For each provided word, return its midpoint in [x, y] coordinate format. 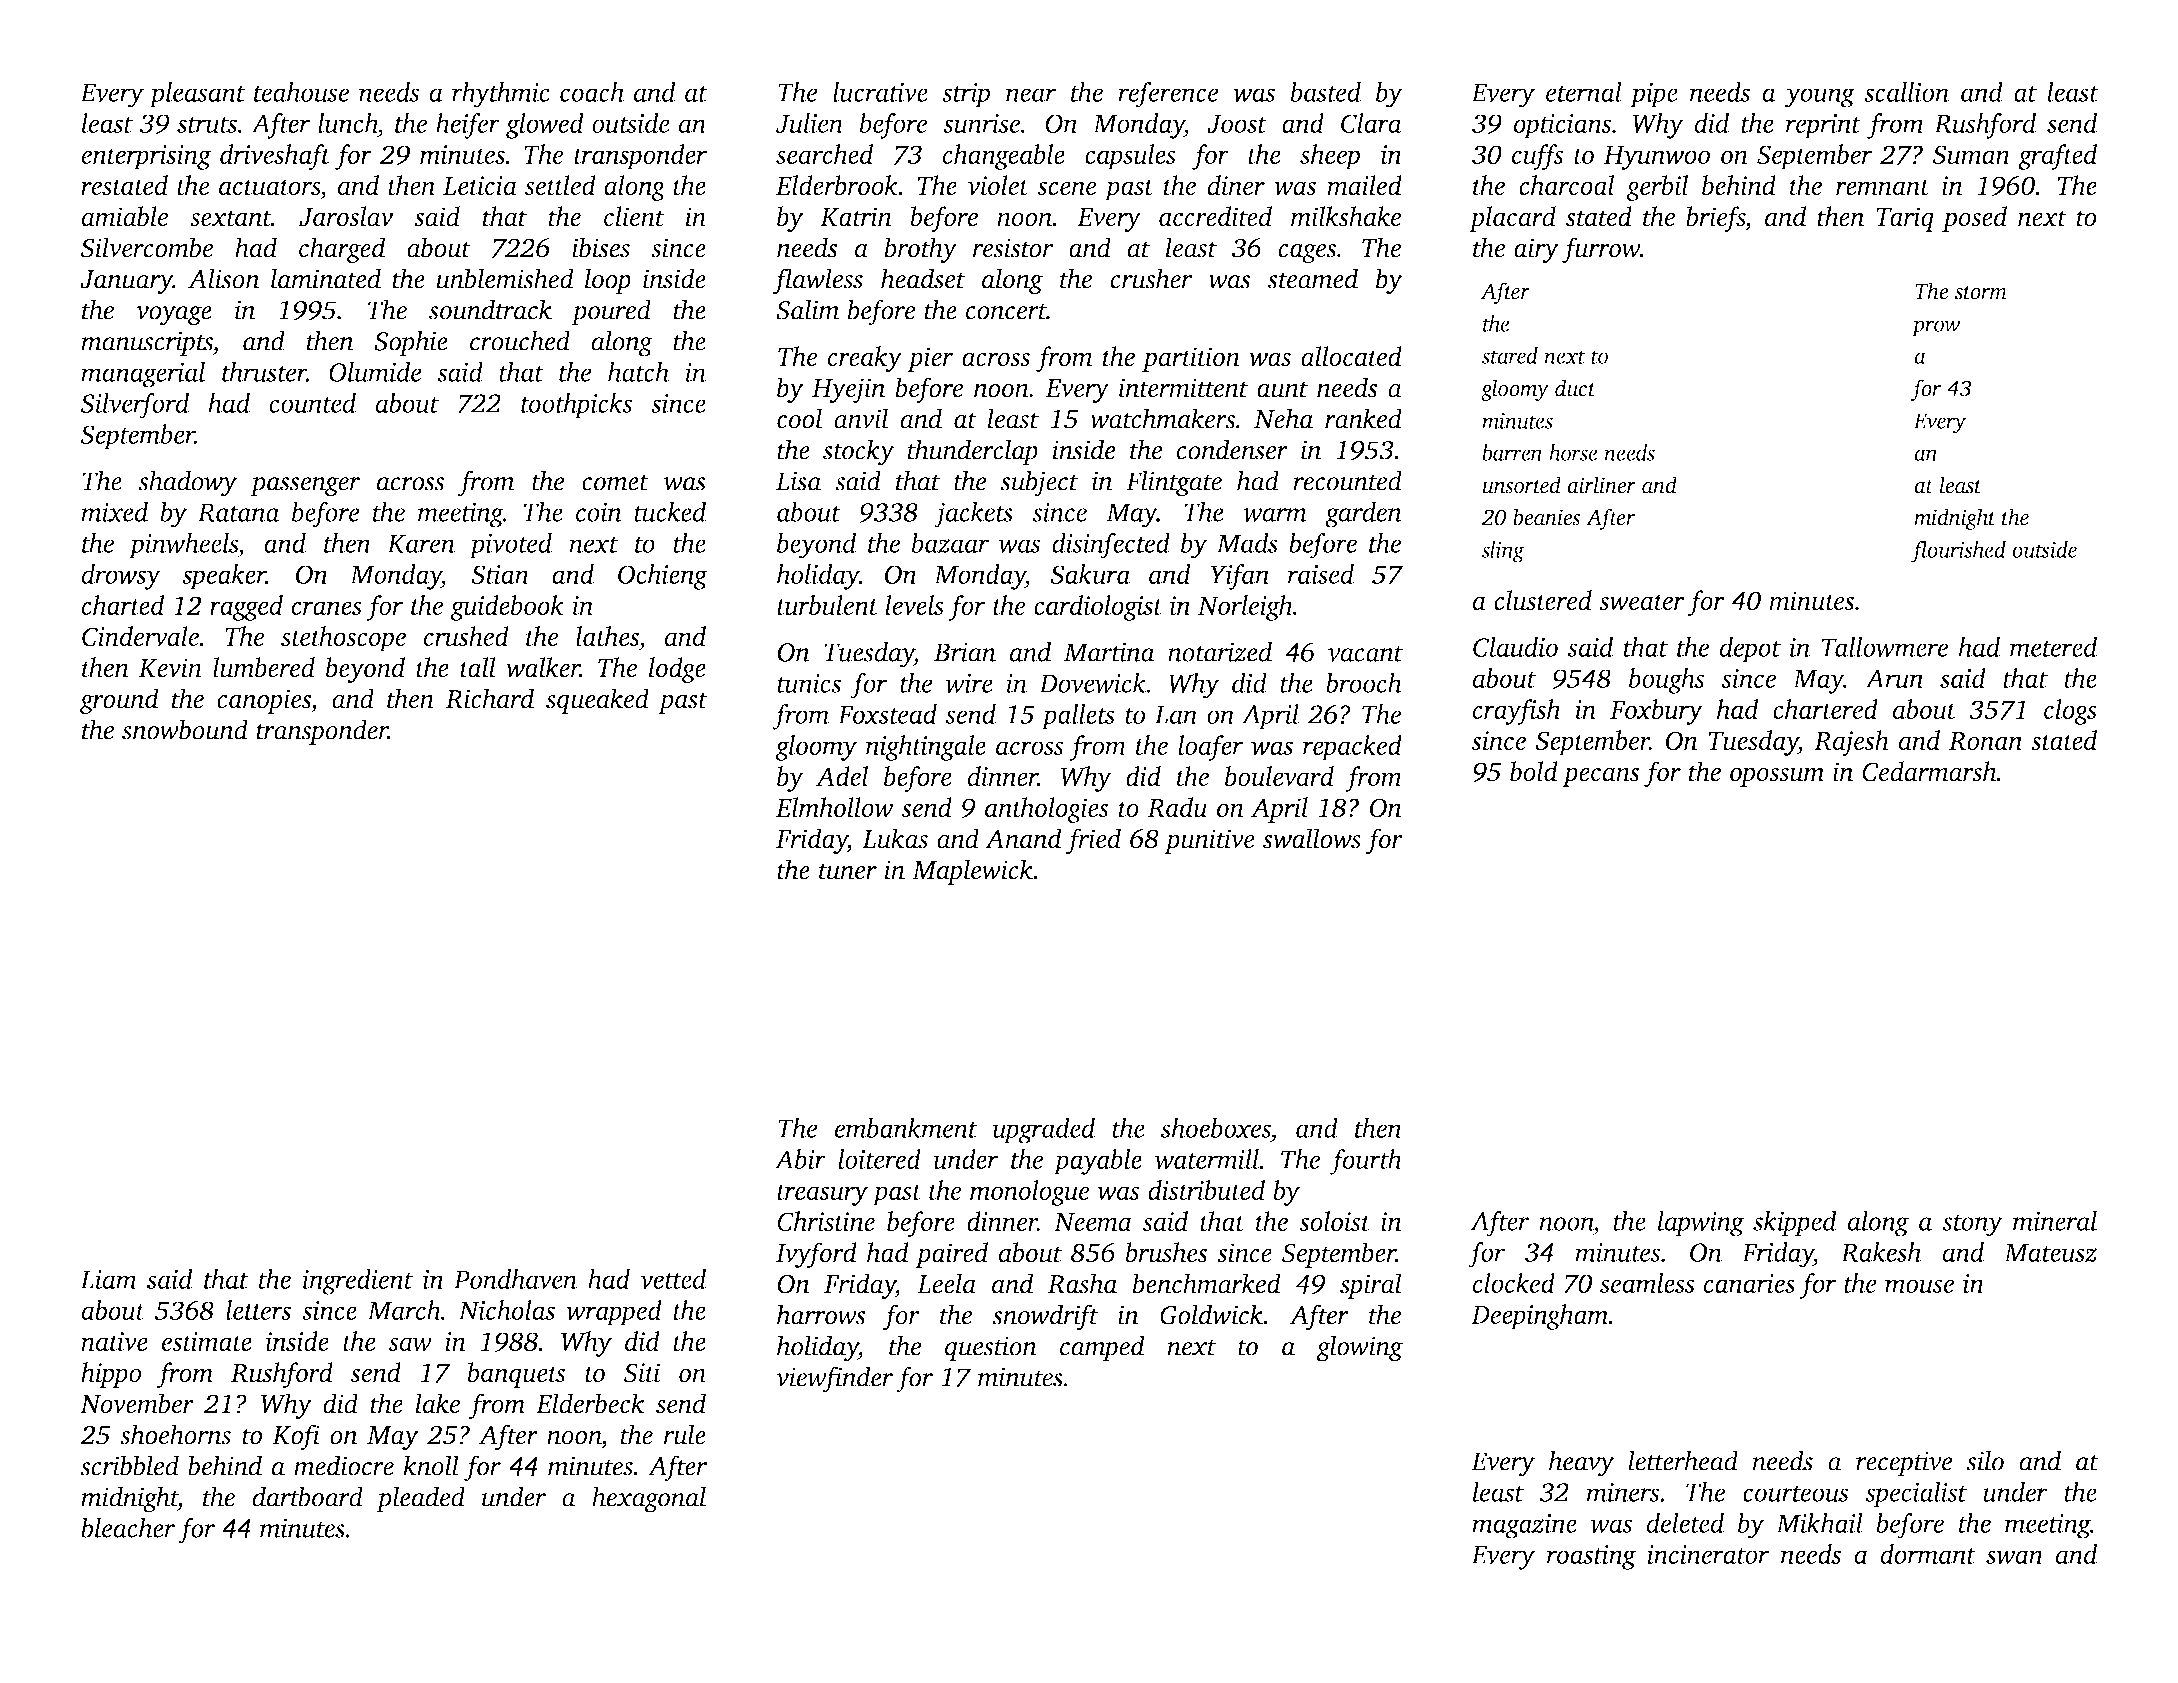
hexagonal [649, 1499]
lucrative [880, 92]
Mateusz [2050, 1252]
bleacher [128, 1527]
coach [592, 92]
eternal [1584, 92]
